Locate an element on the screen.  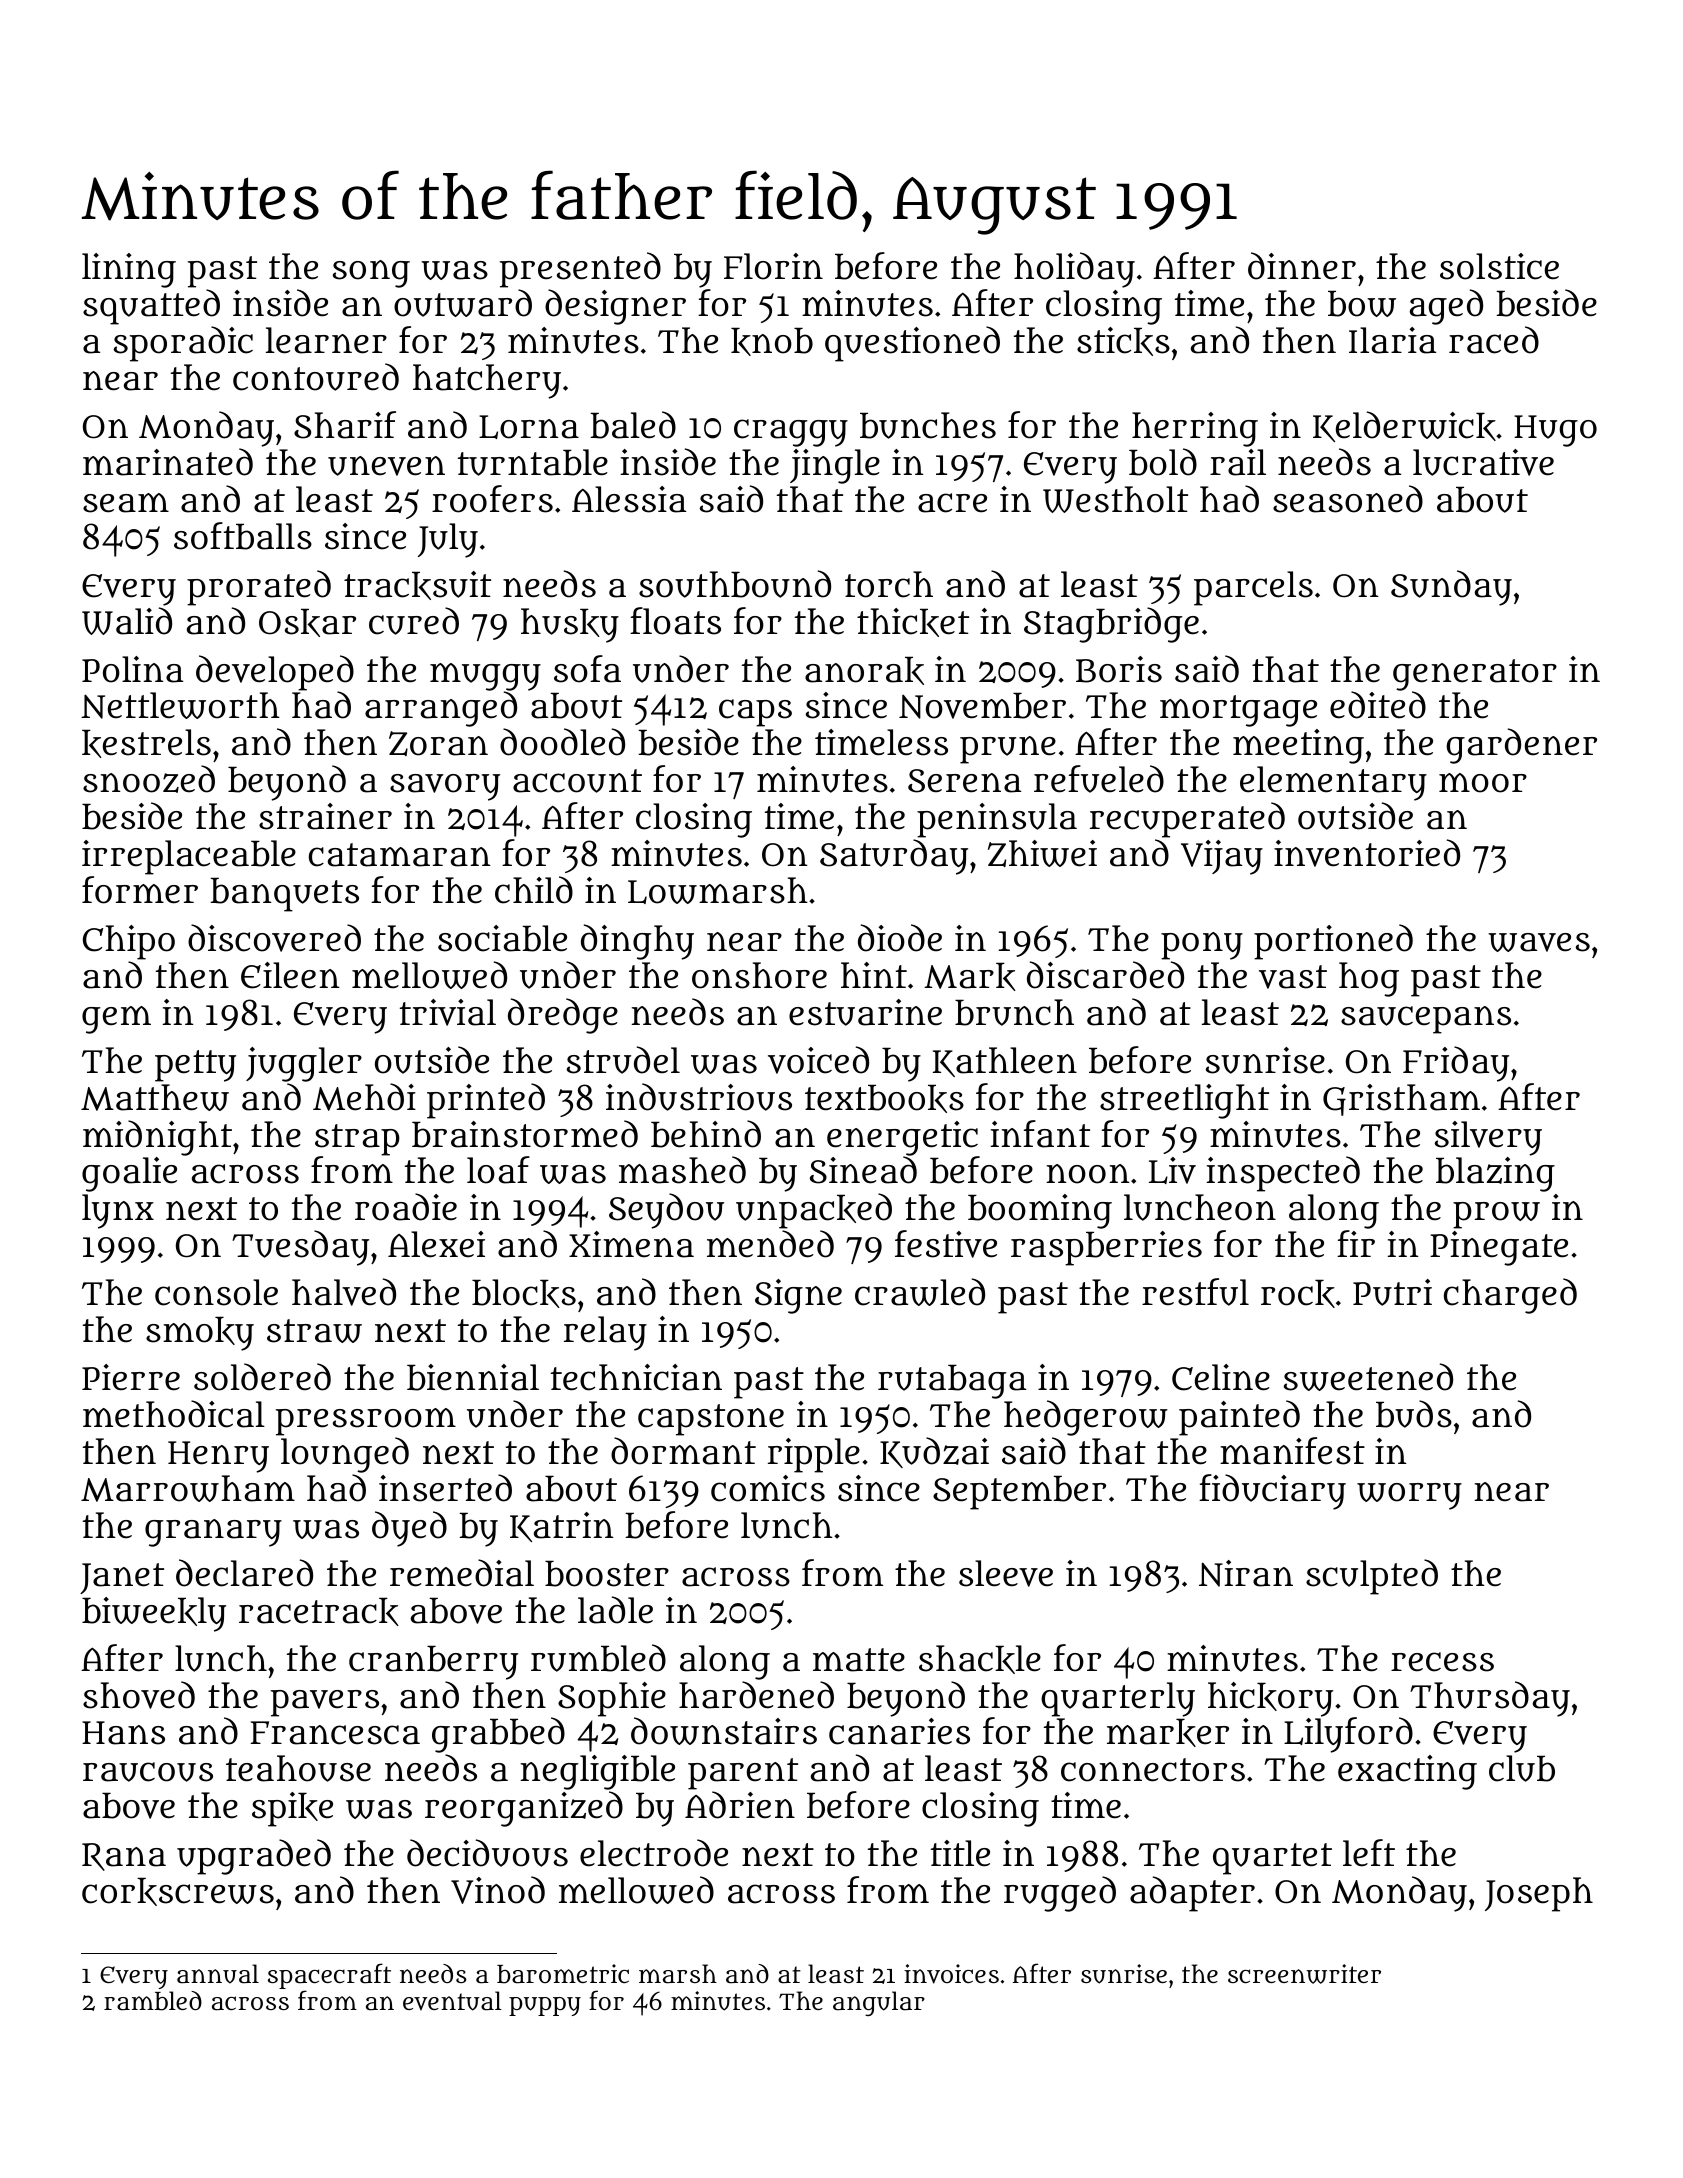
annual is located at coordinates (218, 1974).
